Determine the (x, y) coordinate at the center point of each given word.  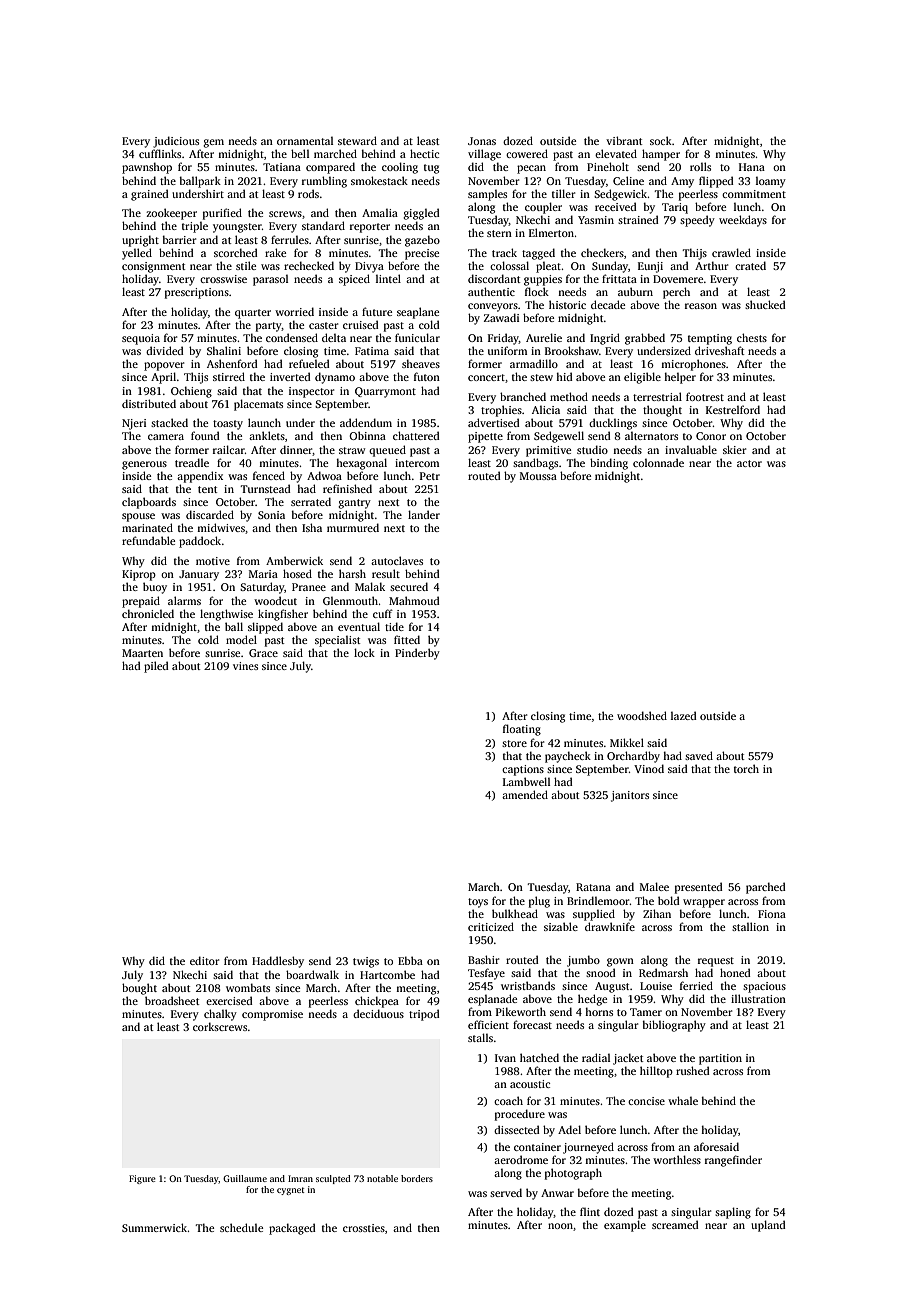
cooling (400, 168)
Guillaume (245, 1178)
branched (523, 396)
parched (766, 888)
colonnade (658, 462)
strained (638, 219)
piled (156, 667)
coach (508, 1100)
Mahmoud (414, 600)
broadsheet (172, 1000)
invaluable (691, 449)
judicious (176, 142)
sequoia (141, 339)
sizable (561, 926)
